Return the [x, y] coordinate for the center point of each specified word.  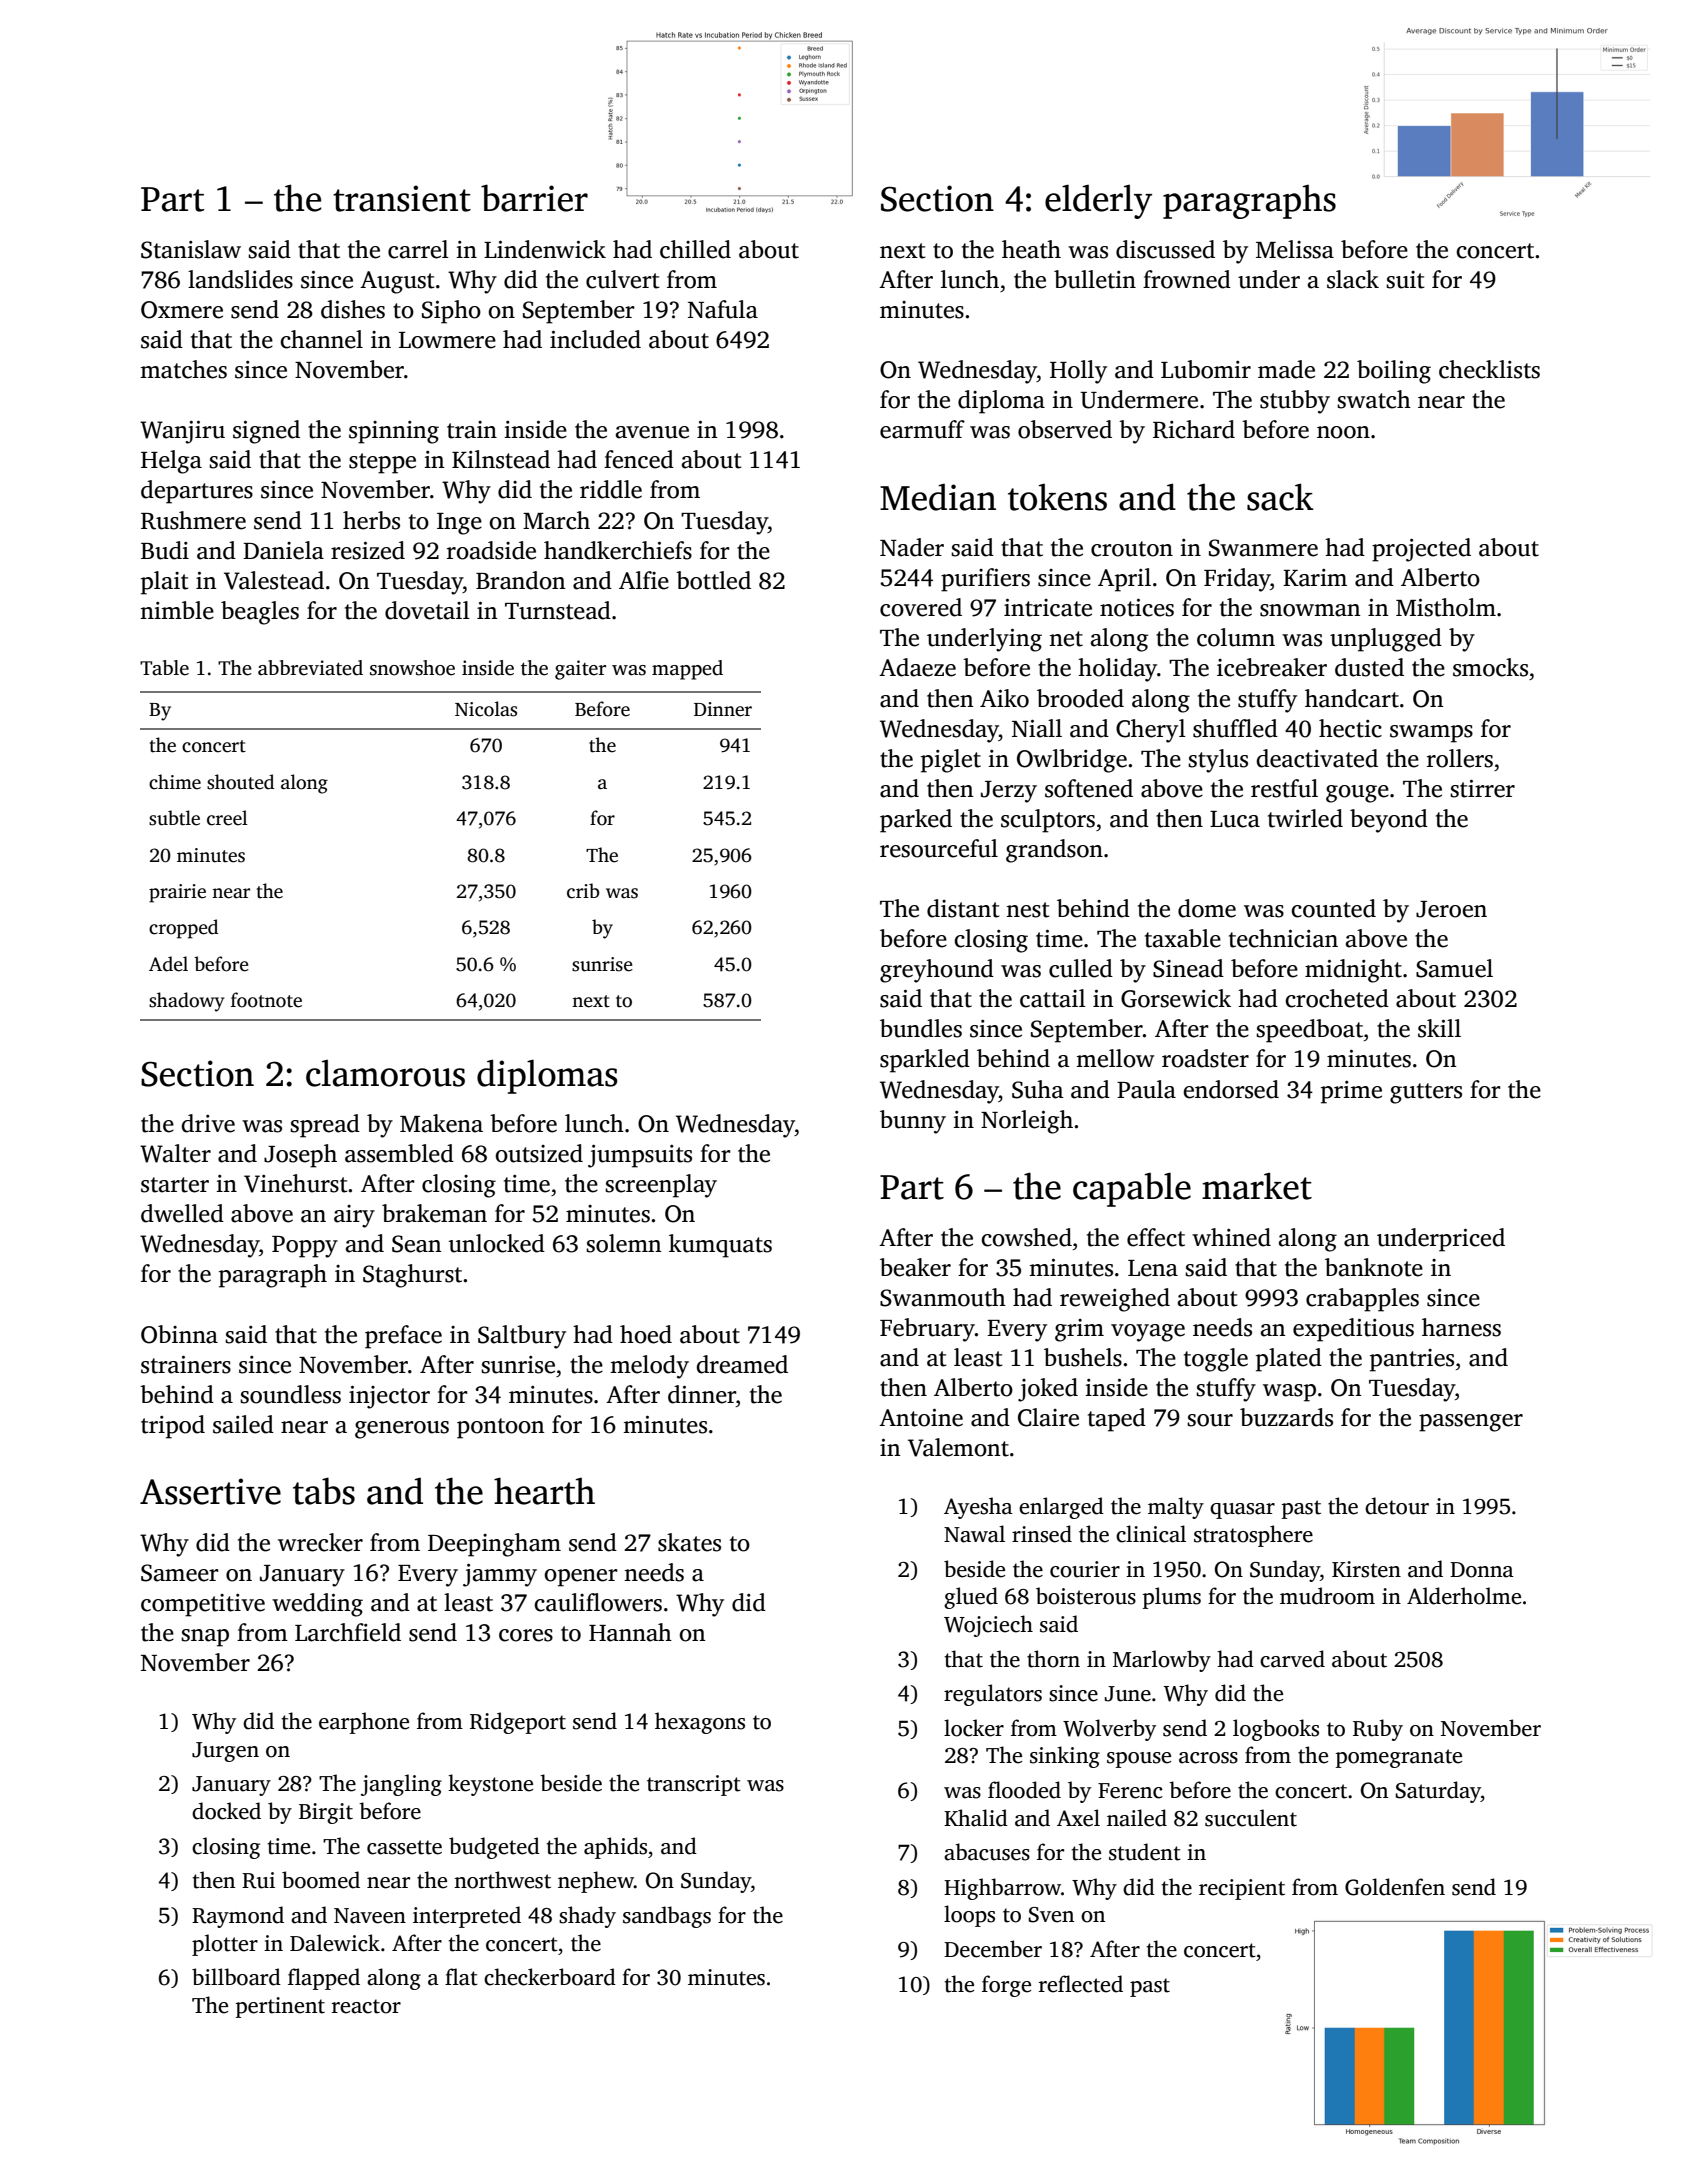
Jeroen [1451, 909]
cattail [1053, 998]
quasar [1242, 1511]
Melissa [1295, 249]
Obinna [179, 1334]
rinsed [1042, 1534]
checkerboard [550, 1977]
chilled [695, 249]
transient [402, 198]
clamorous [385, 1073]
